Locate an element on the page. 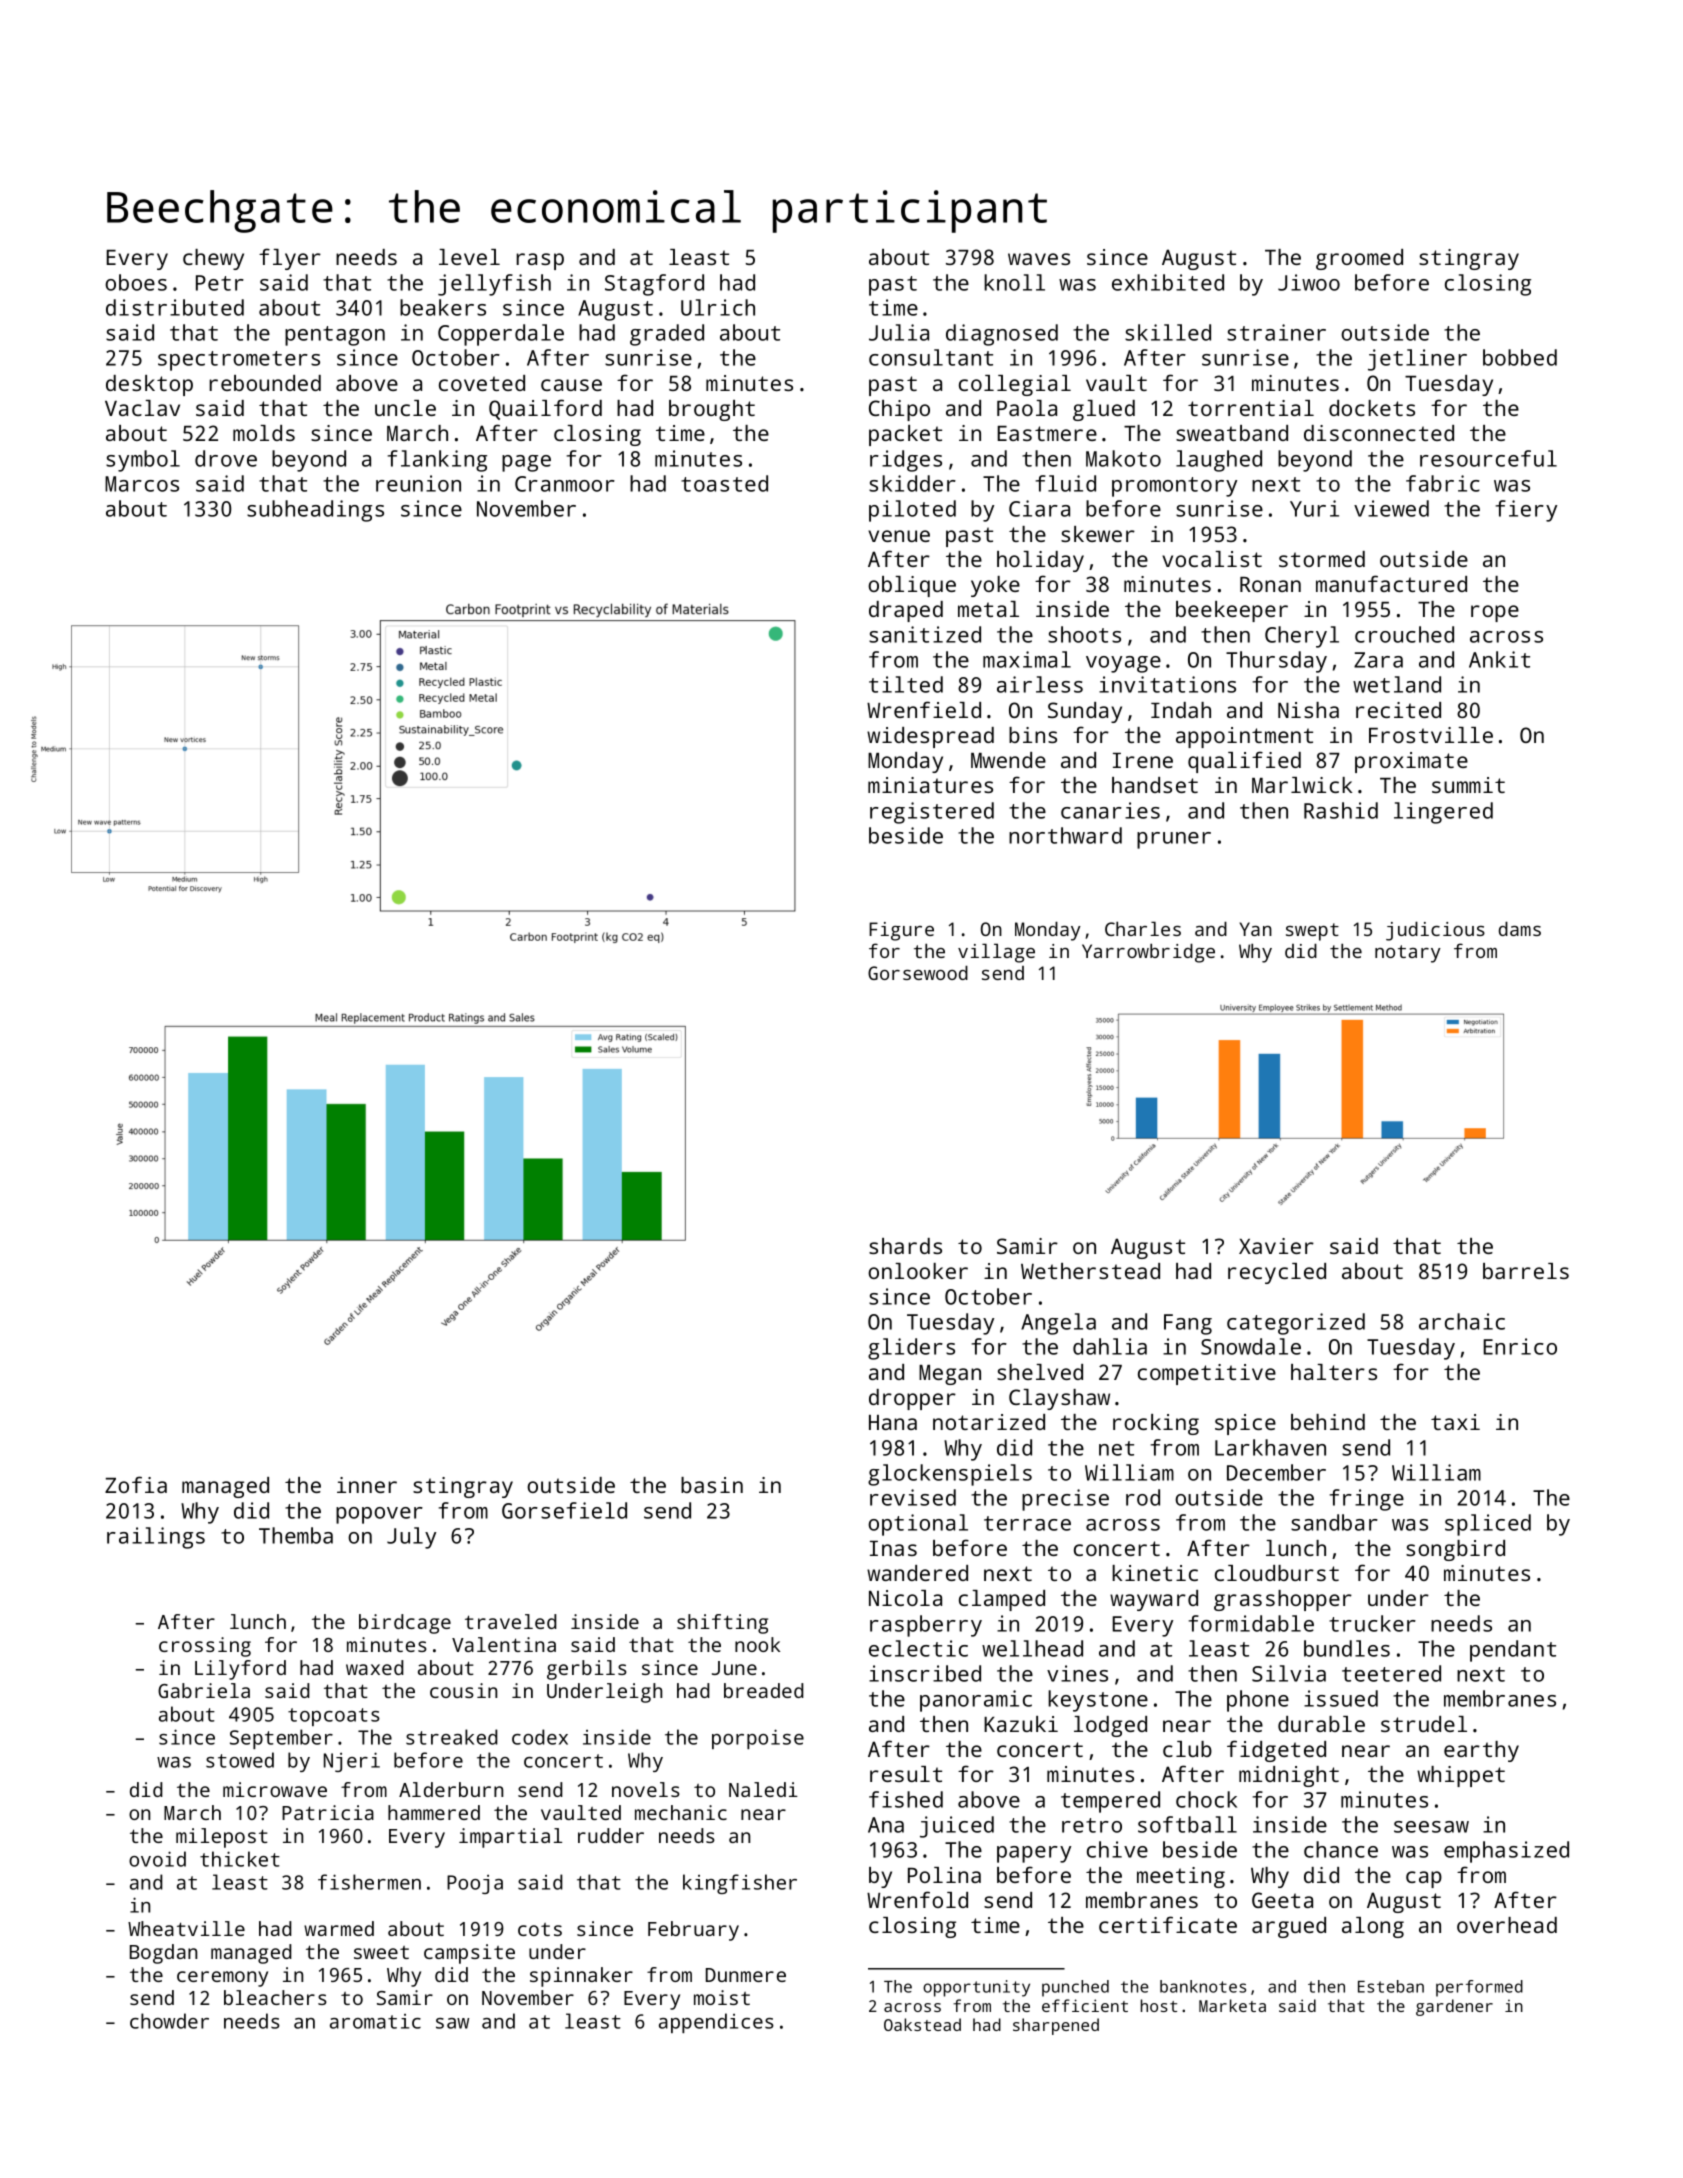 The height and width of the document is (2178, 1683). onlooker is located at coordinates (918, 1271).
